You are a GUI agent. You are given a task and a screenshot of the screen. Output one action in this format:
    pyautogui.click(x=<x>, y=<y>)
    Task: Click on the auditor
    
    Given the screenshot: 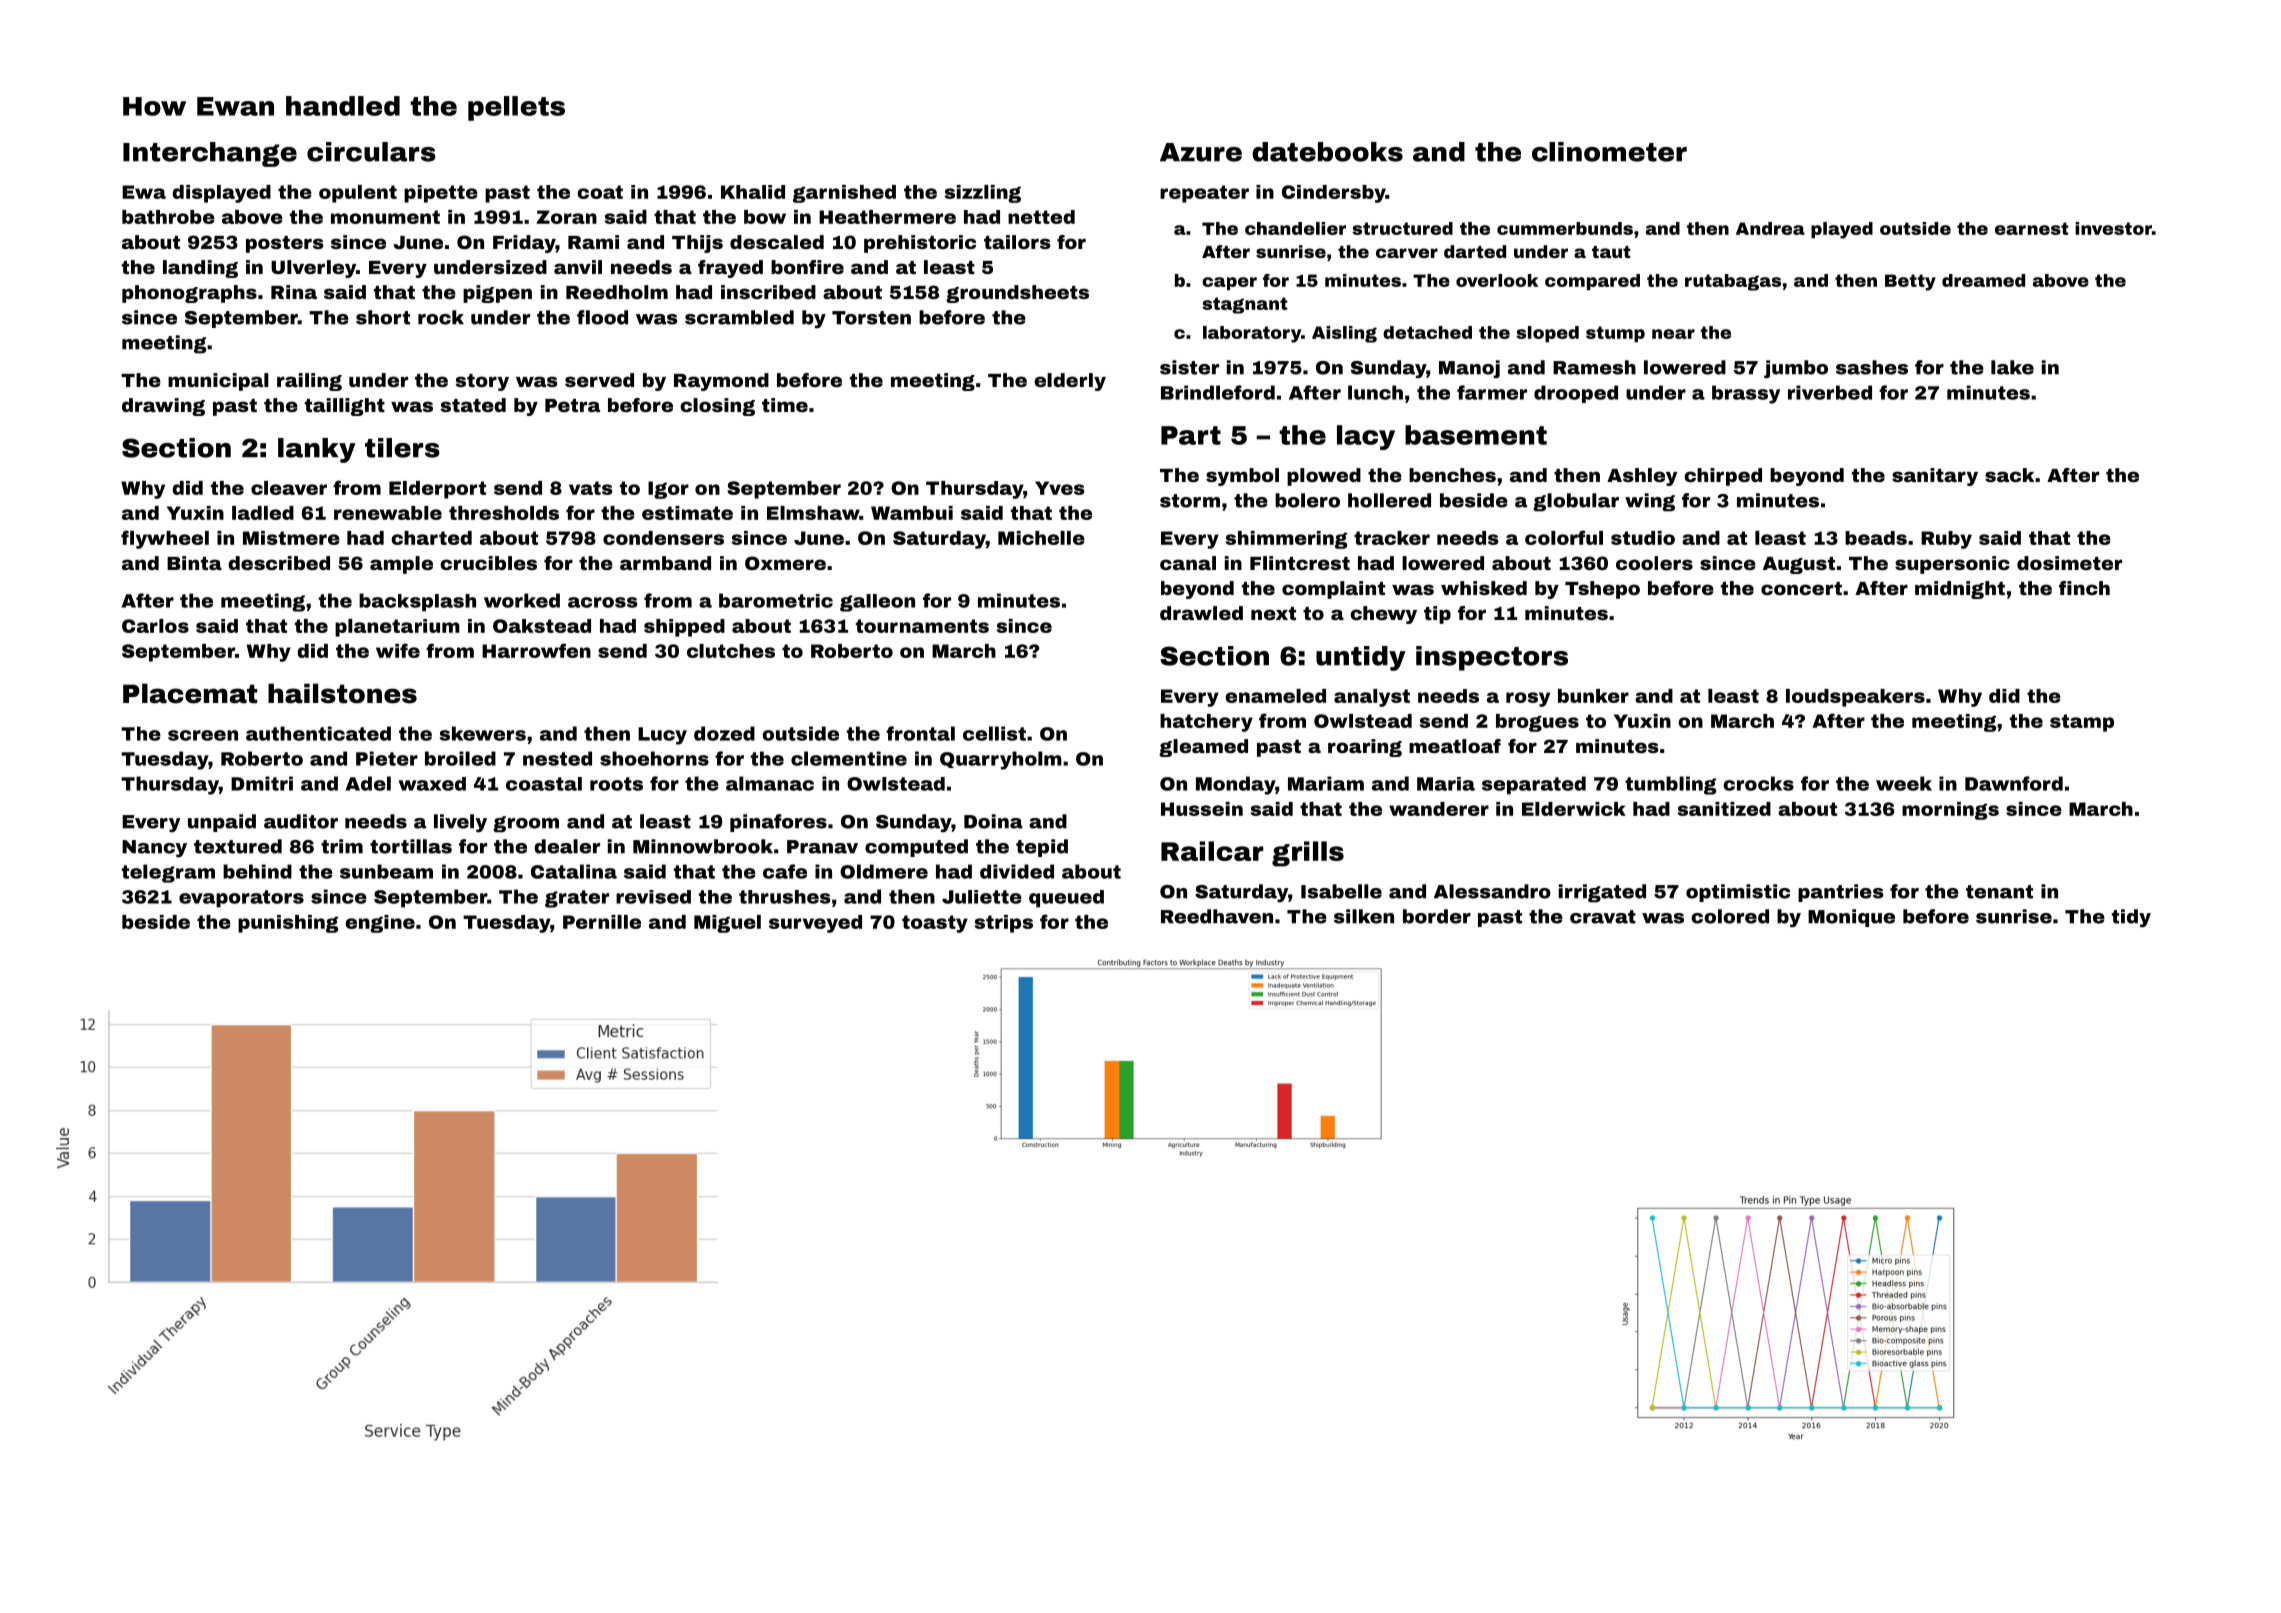 What is the action you would take?
    pyautogui.click(x=301, y=821)
